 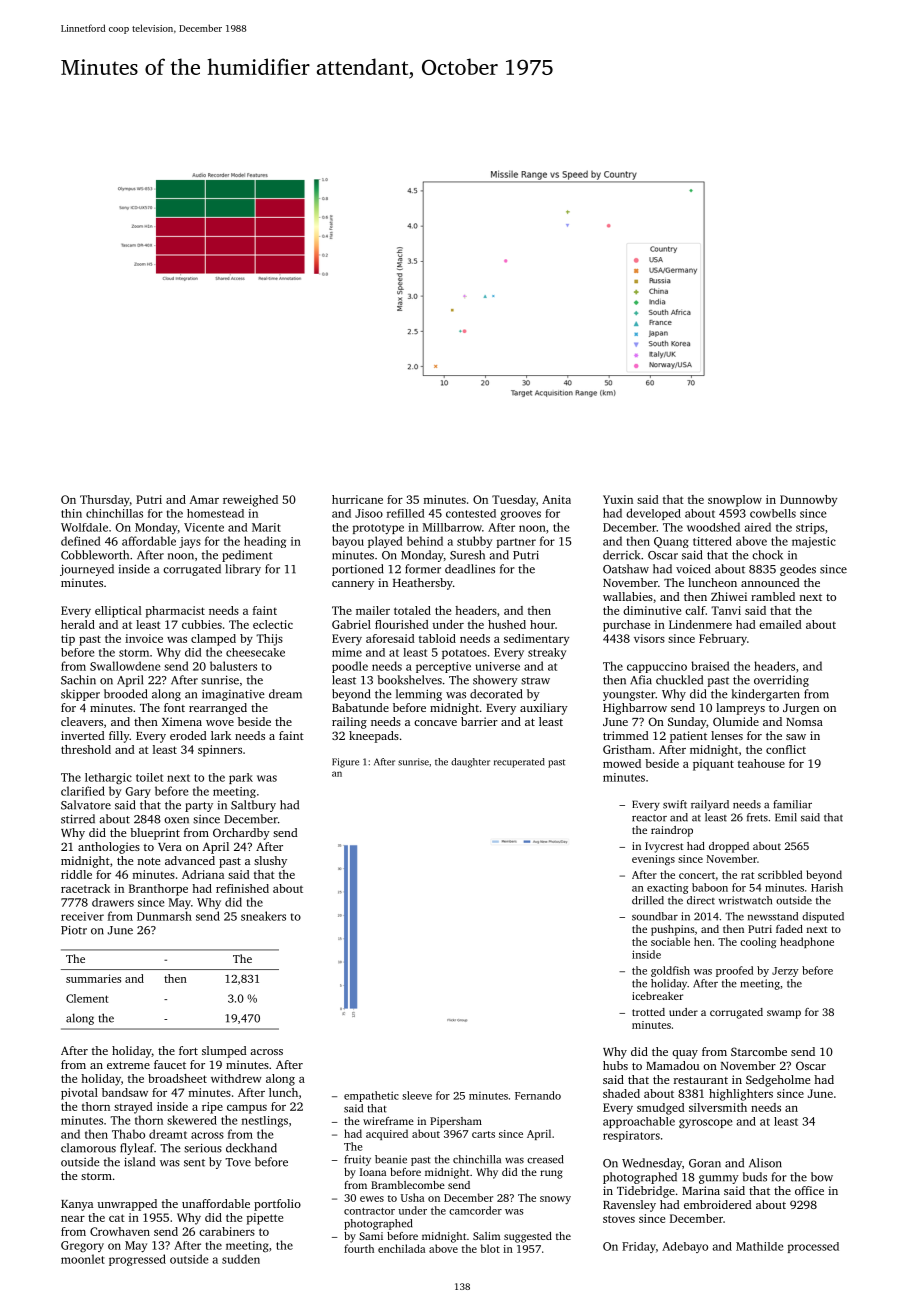 I want to click on moonlet, so click(x=83, y=1259).
